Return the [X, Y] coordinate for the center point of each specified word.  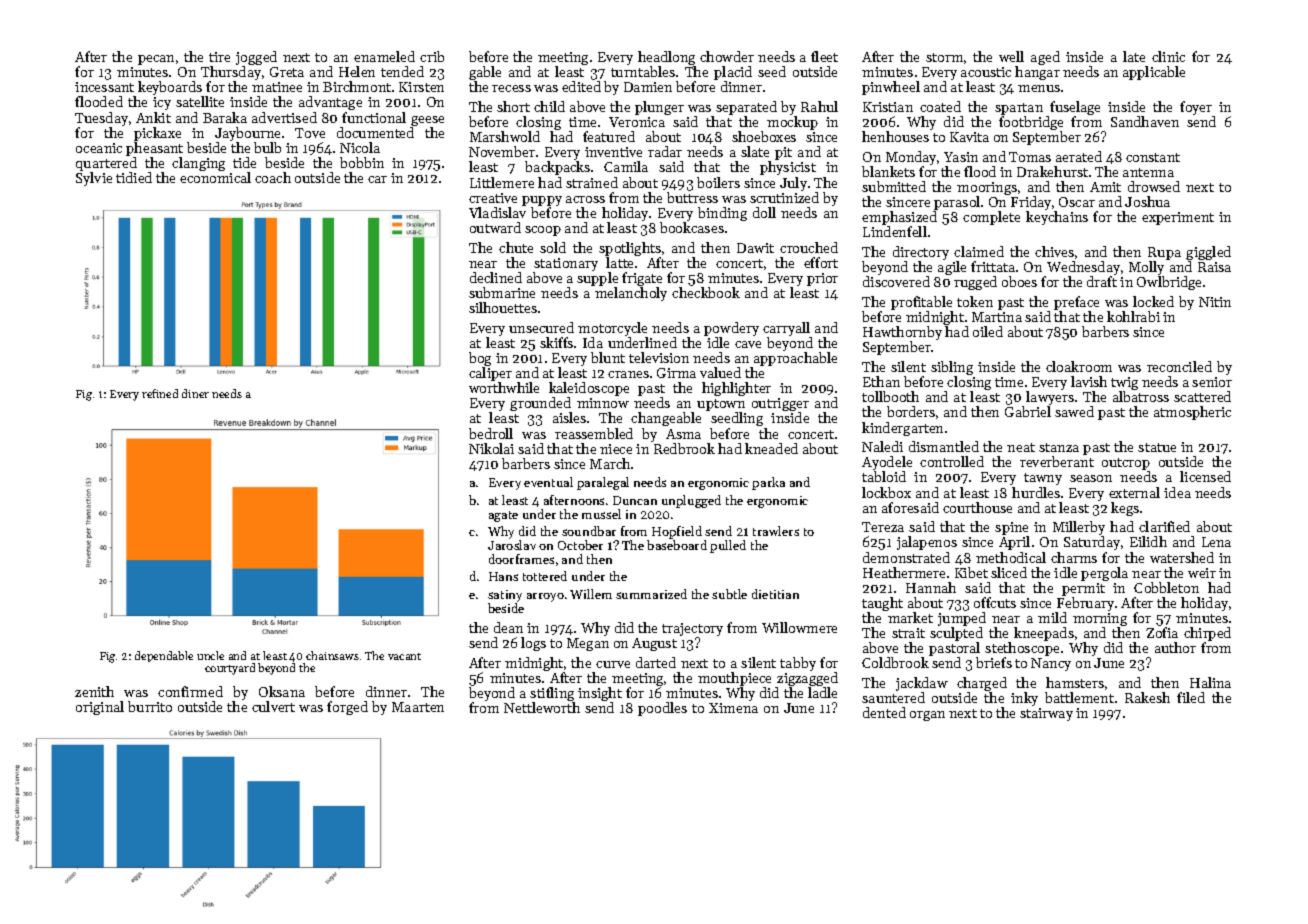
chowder [727, 56]
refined [160, 393]
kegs [1125, 509]
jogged [256, 58]
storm [944, 57]
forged [347, 708]
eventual [548, 482]
